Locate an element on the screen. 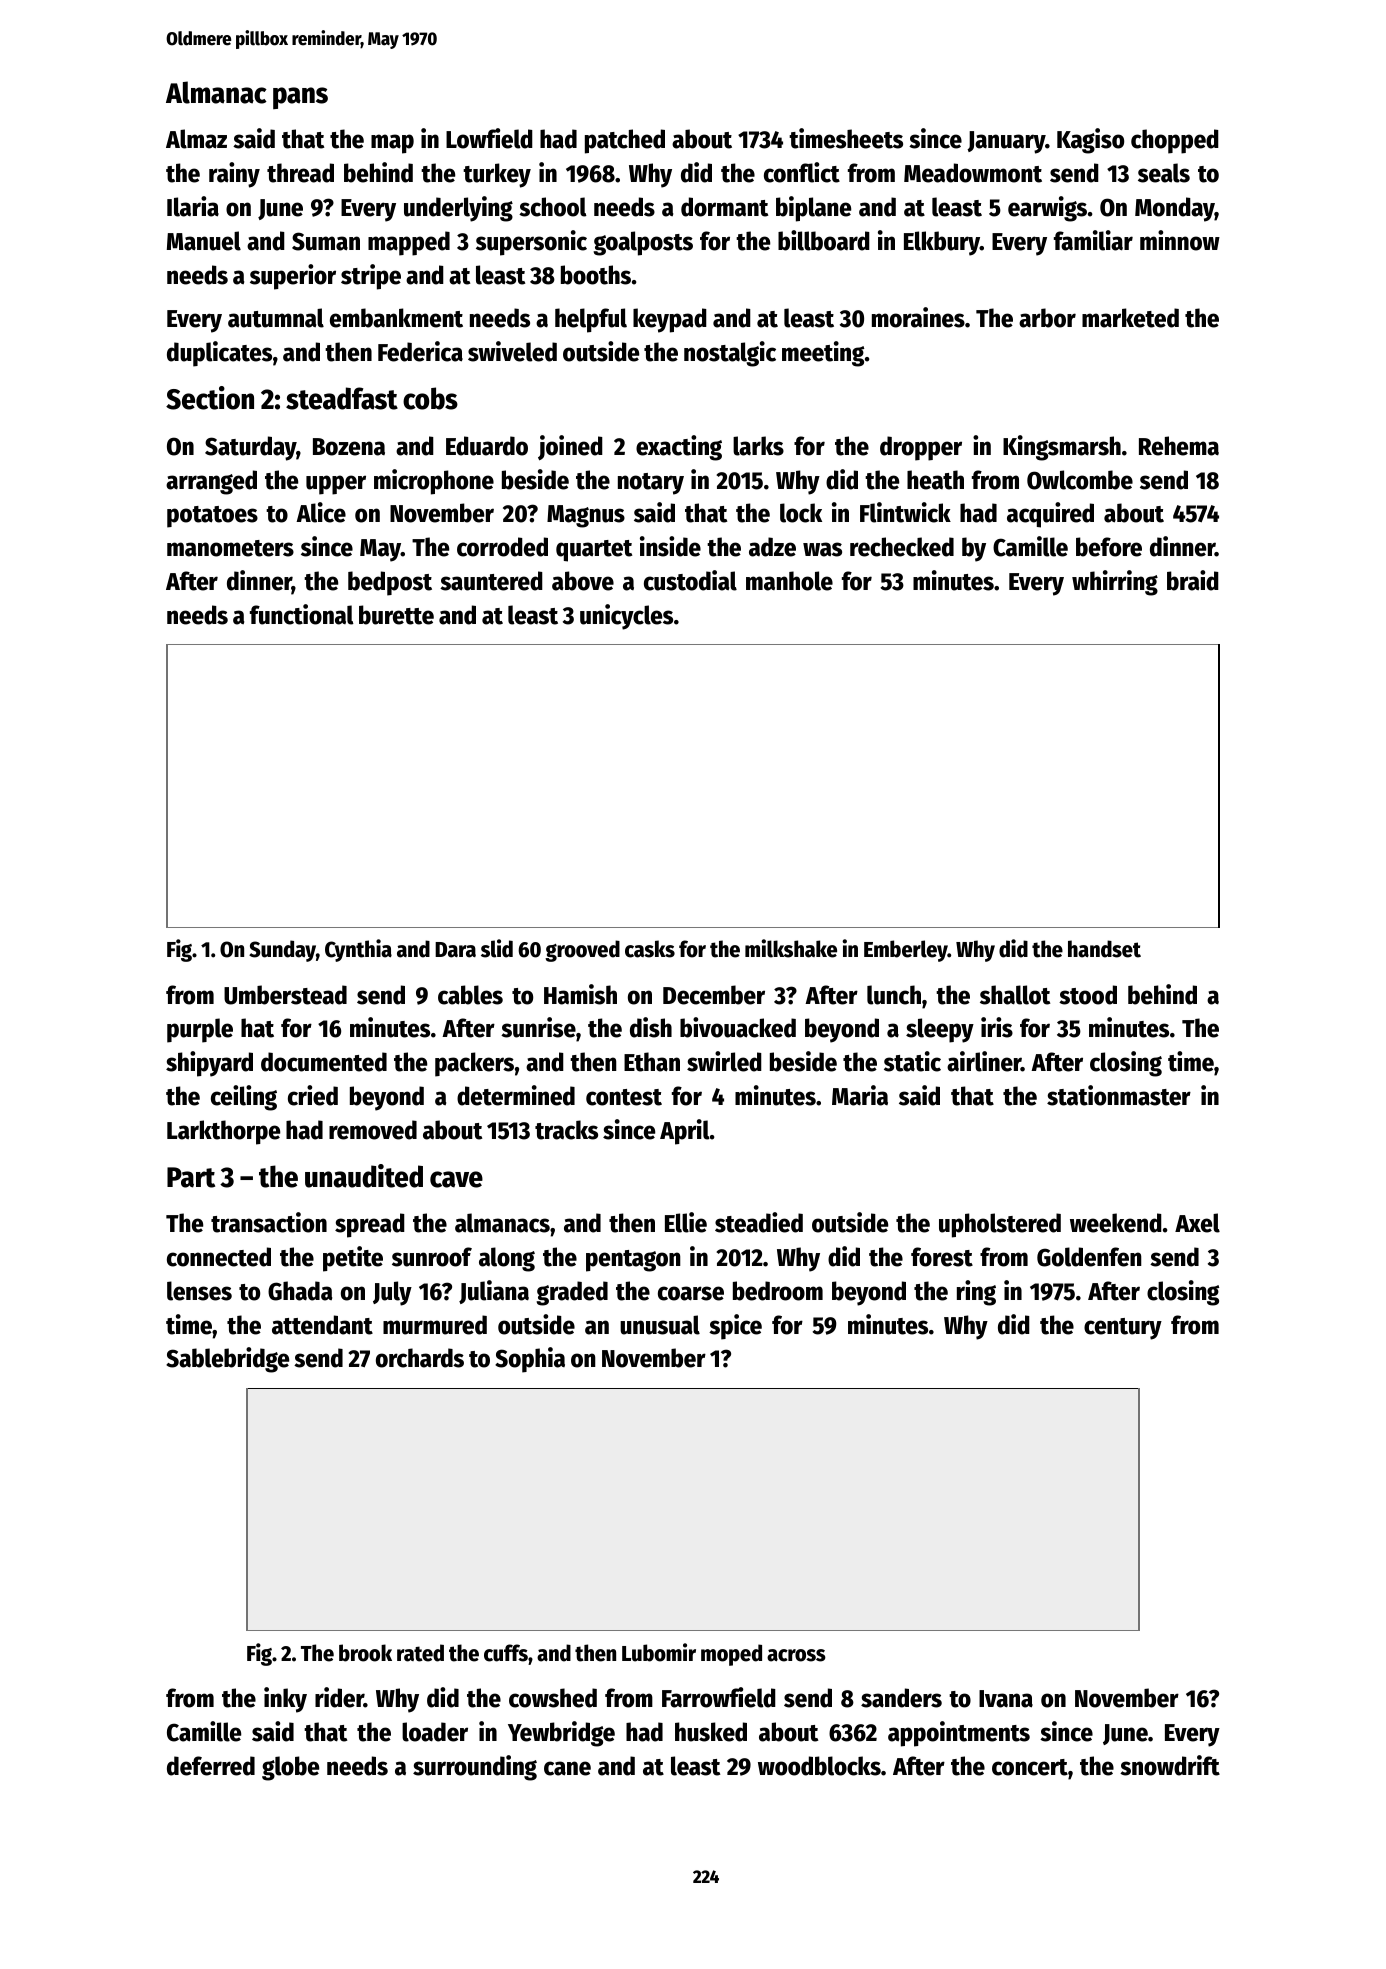 Image resolution: width=1386 pixels, height=1969 pixels. casks is located at coordinates (650, 949).
